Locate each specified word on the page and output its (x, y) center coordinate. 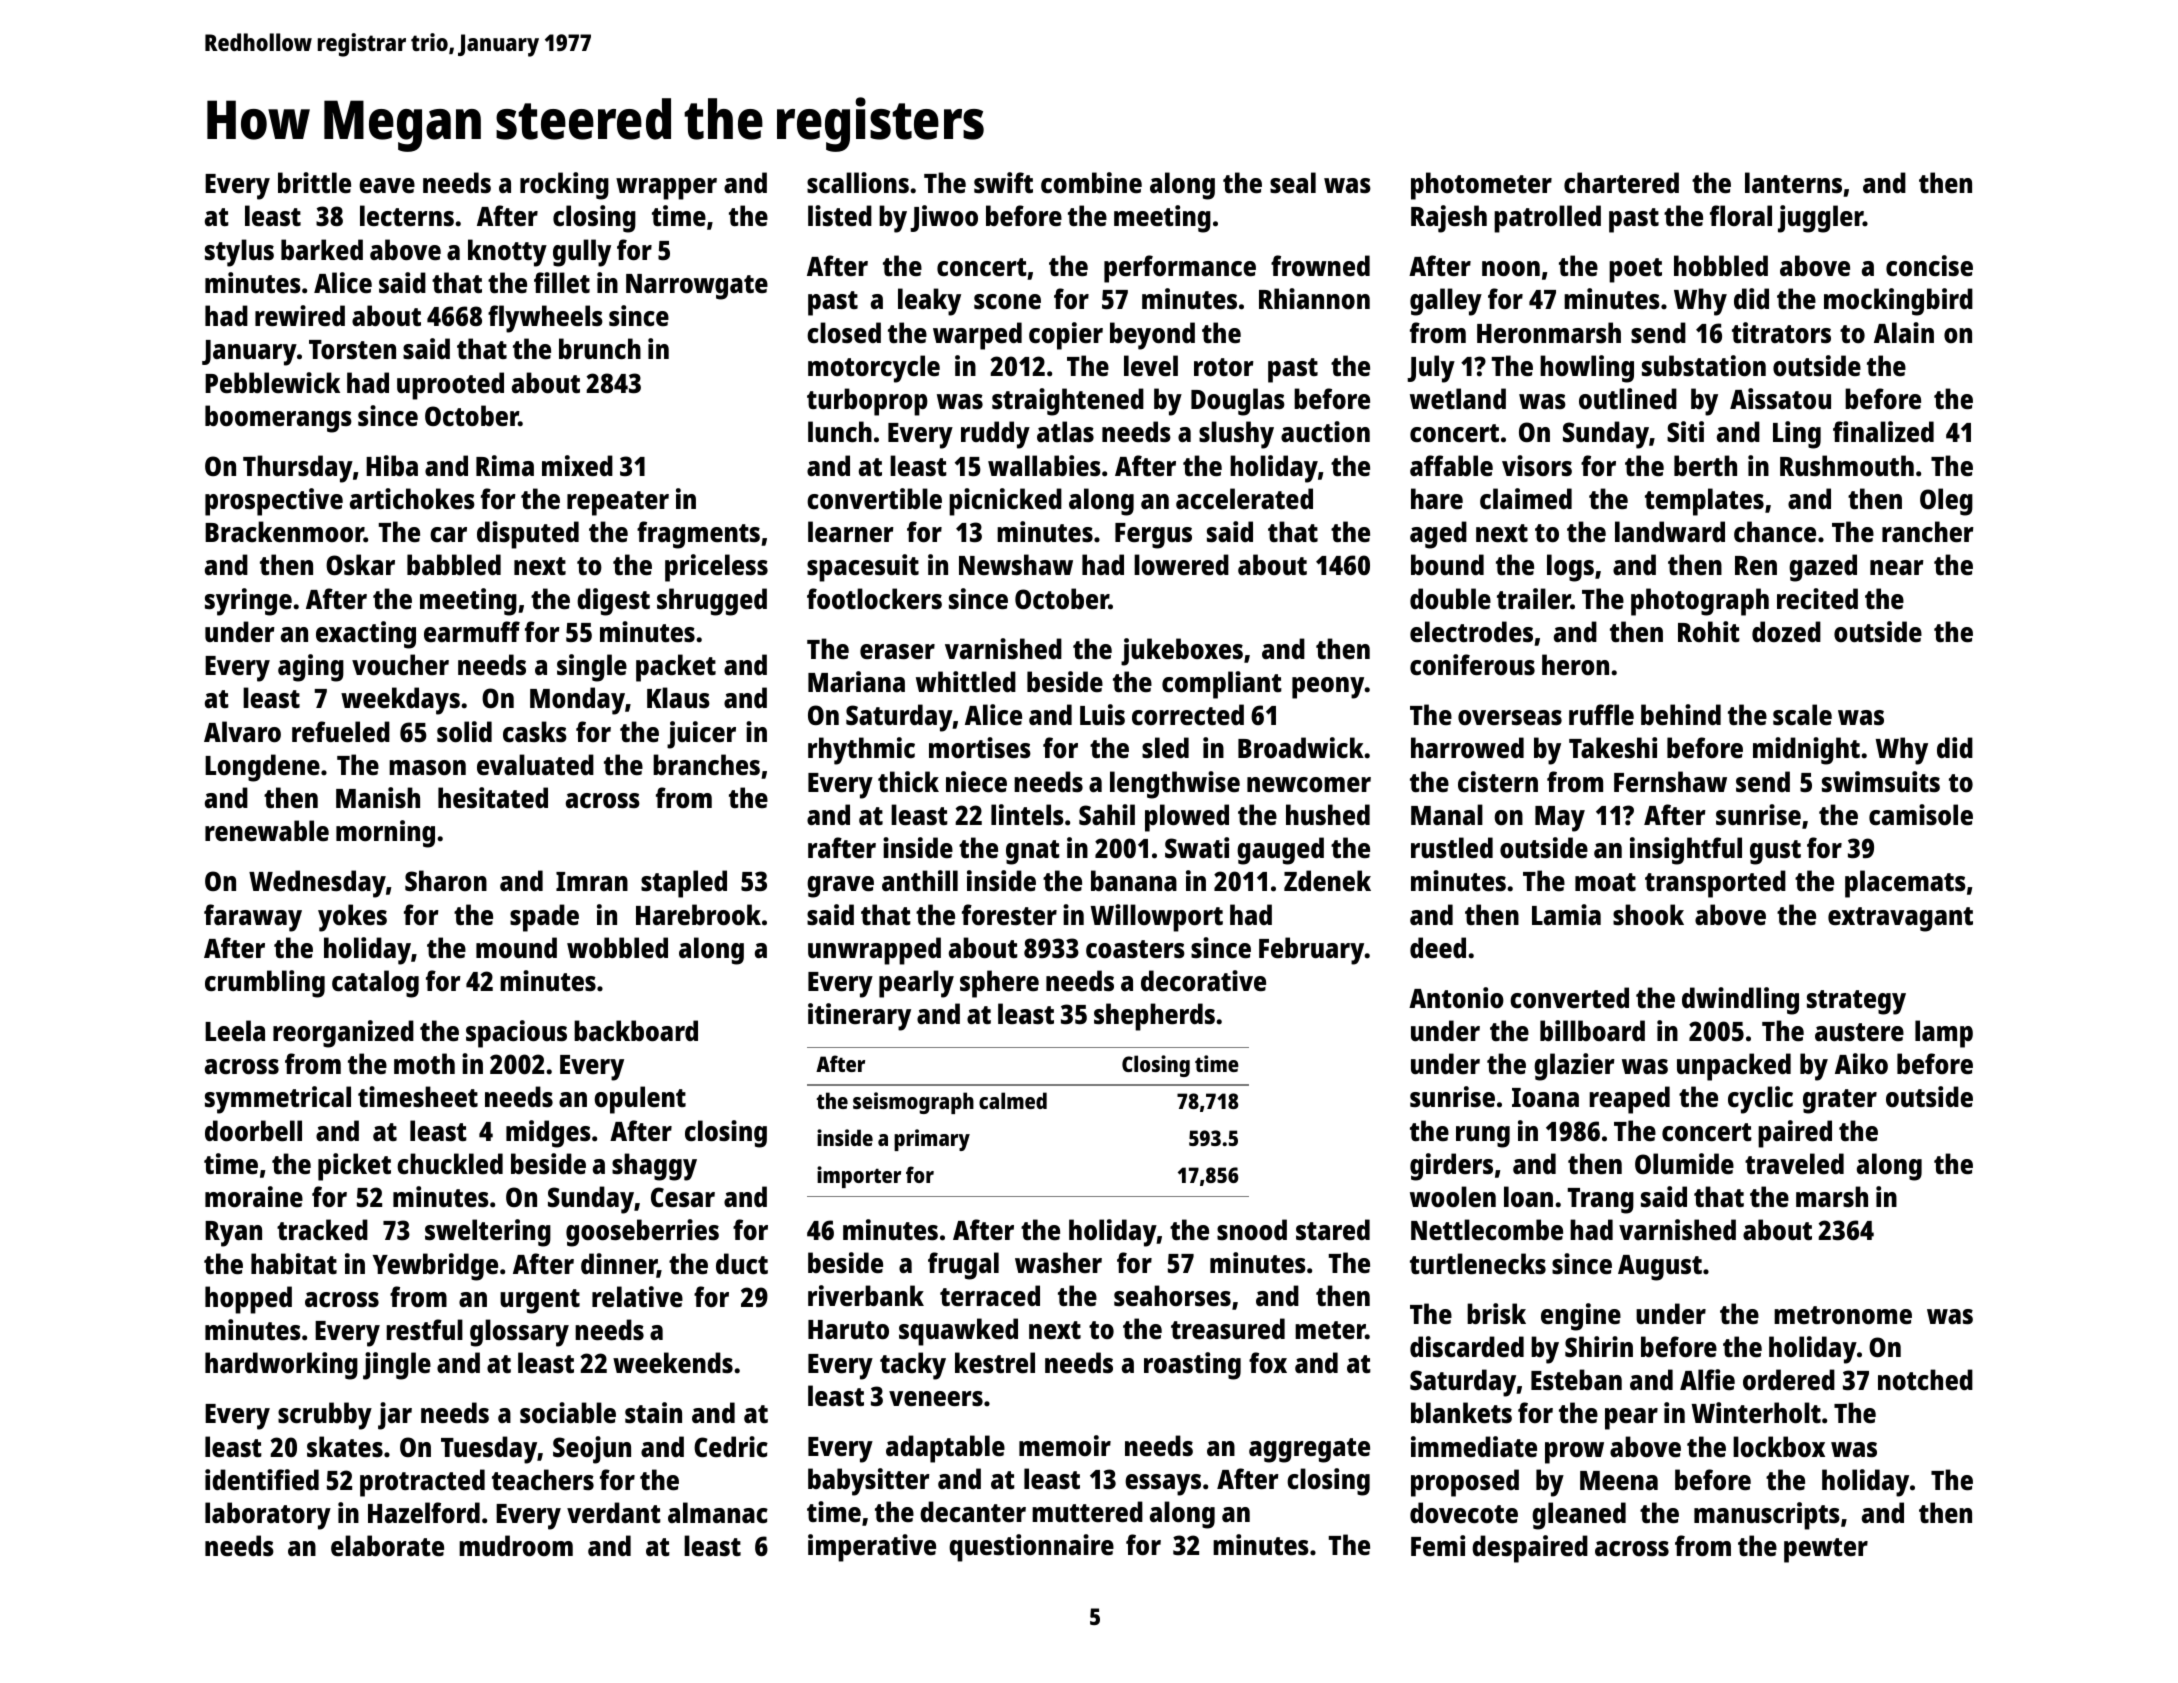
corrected (1188, 714)
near (1897, 567)
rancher (1928, 532)
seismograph (913, 1103)
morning (385, 834)
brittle (314, 182)
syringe (248, 602)
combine (1091, 182)
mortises (980, 747)
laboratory (268, 1516)
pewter (1826, 1550)
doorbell (253, 1131)
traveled (1794, 1163)
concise (1929, 266)
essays (1163, 1485)
